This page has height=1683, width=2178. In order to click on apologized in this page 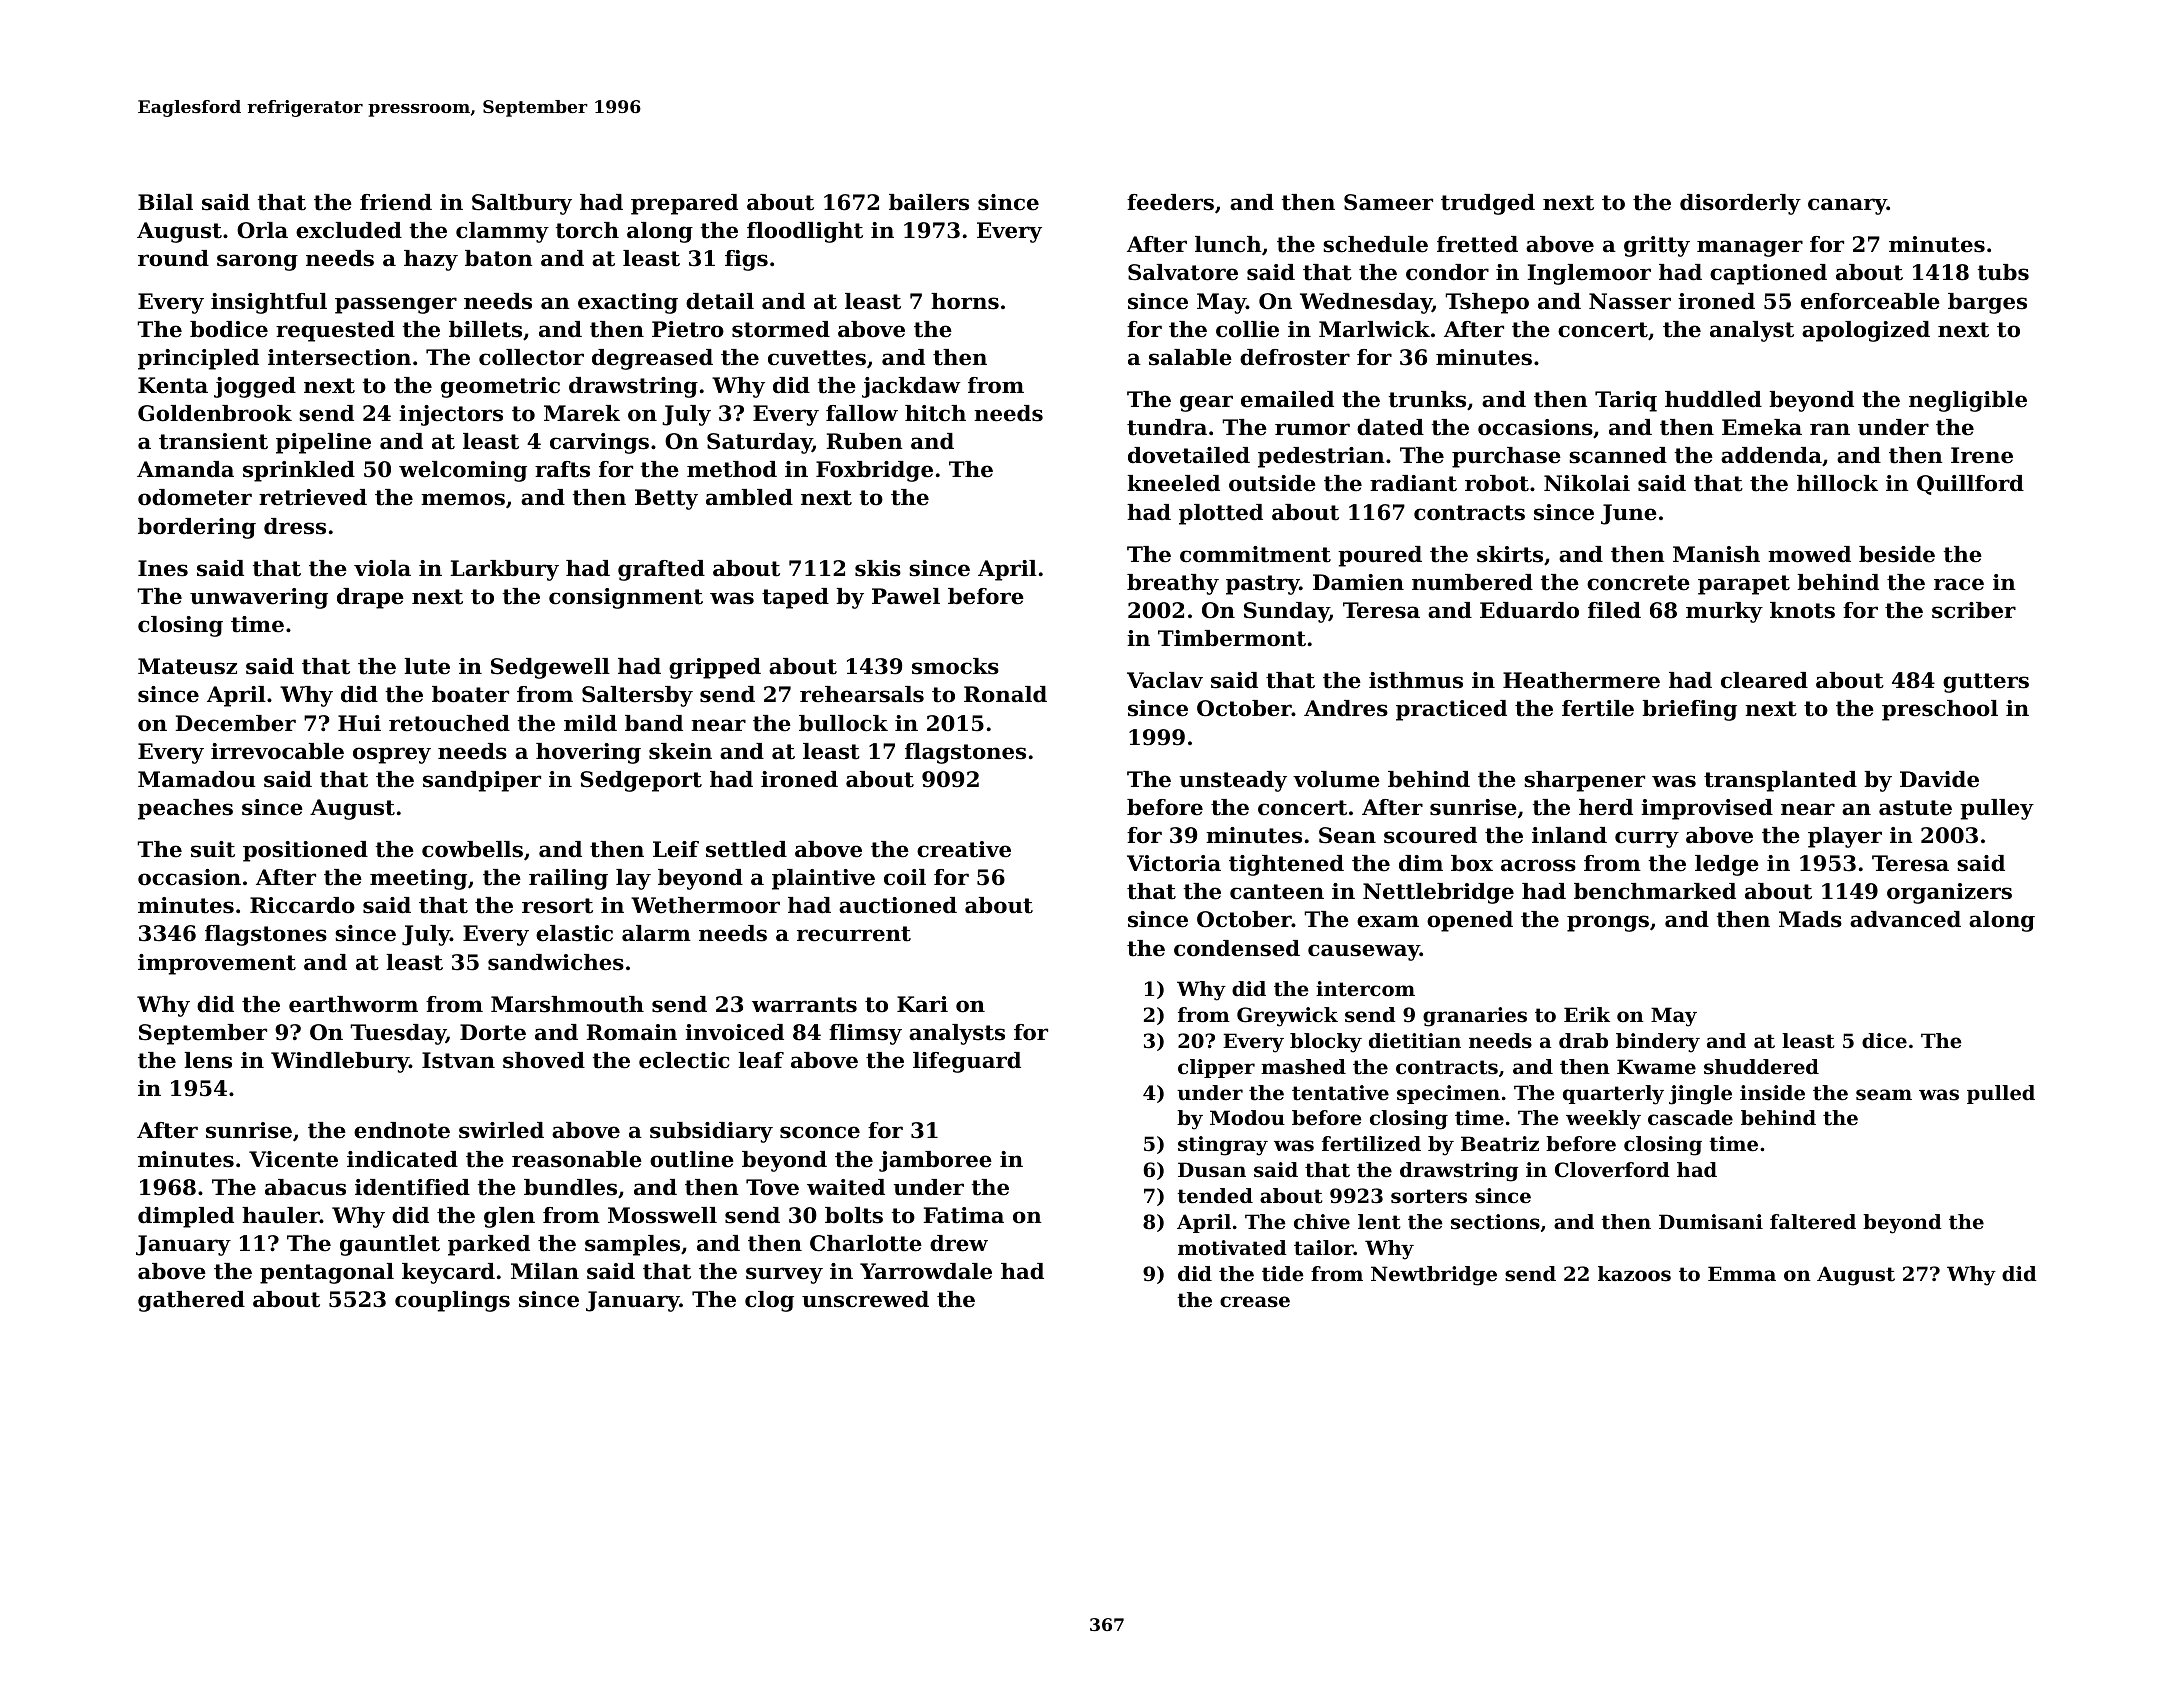, I will do `click(1866, 331)`.
